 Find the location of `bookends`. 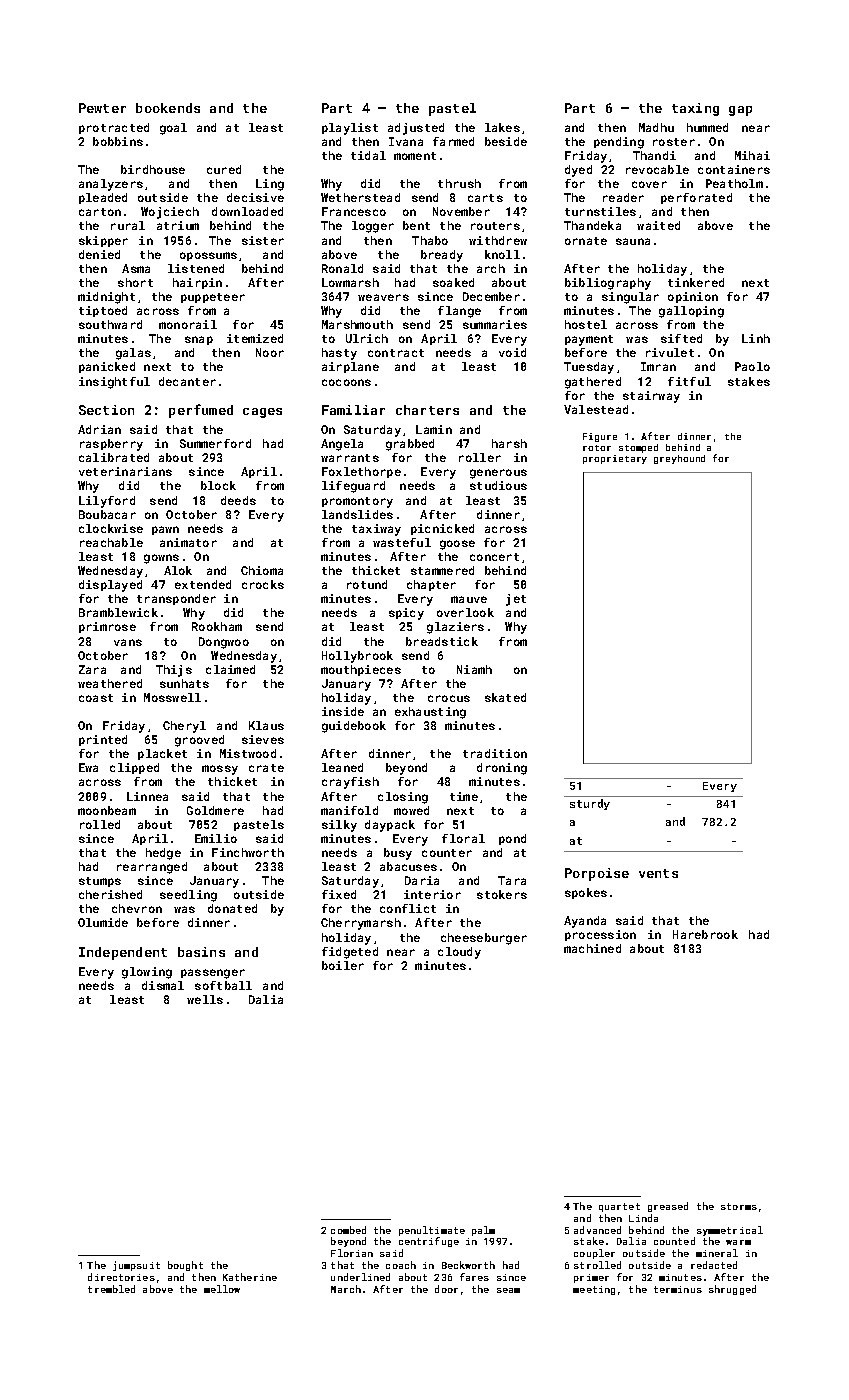

bookends is located at coordinates (168, 108).
